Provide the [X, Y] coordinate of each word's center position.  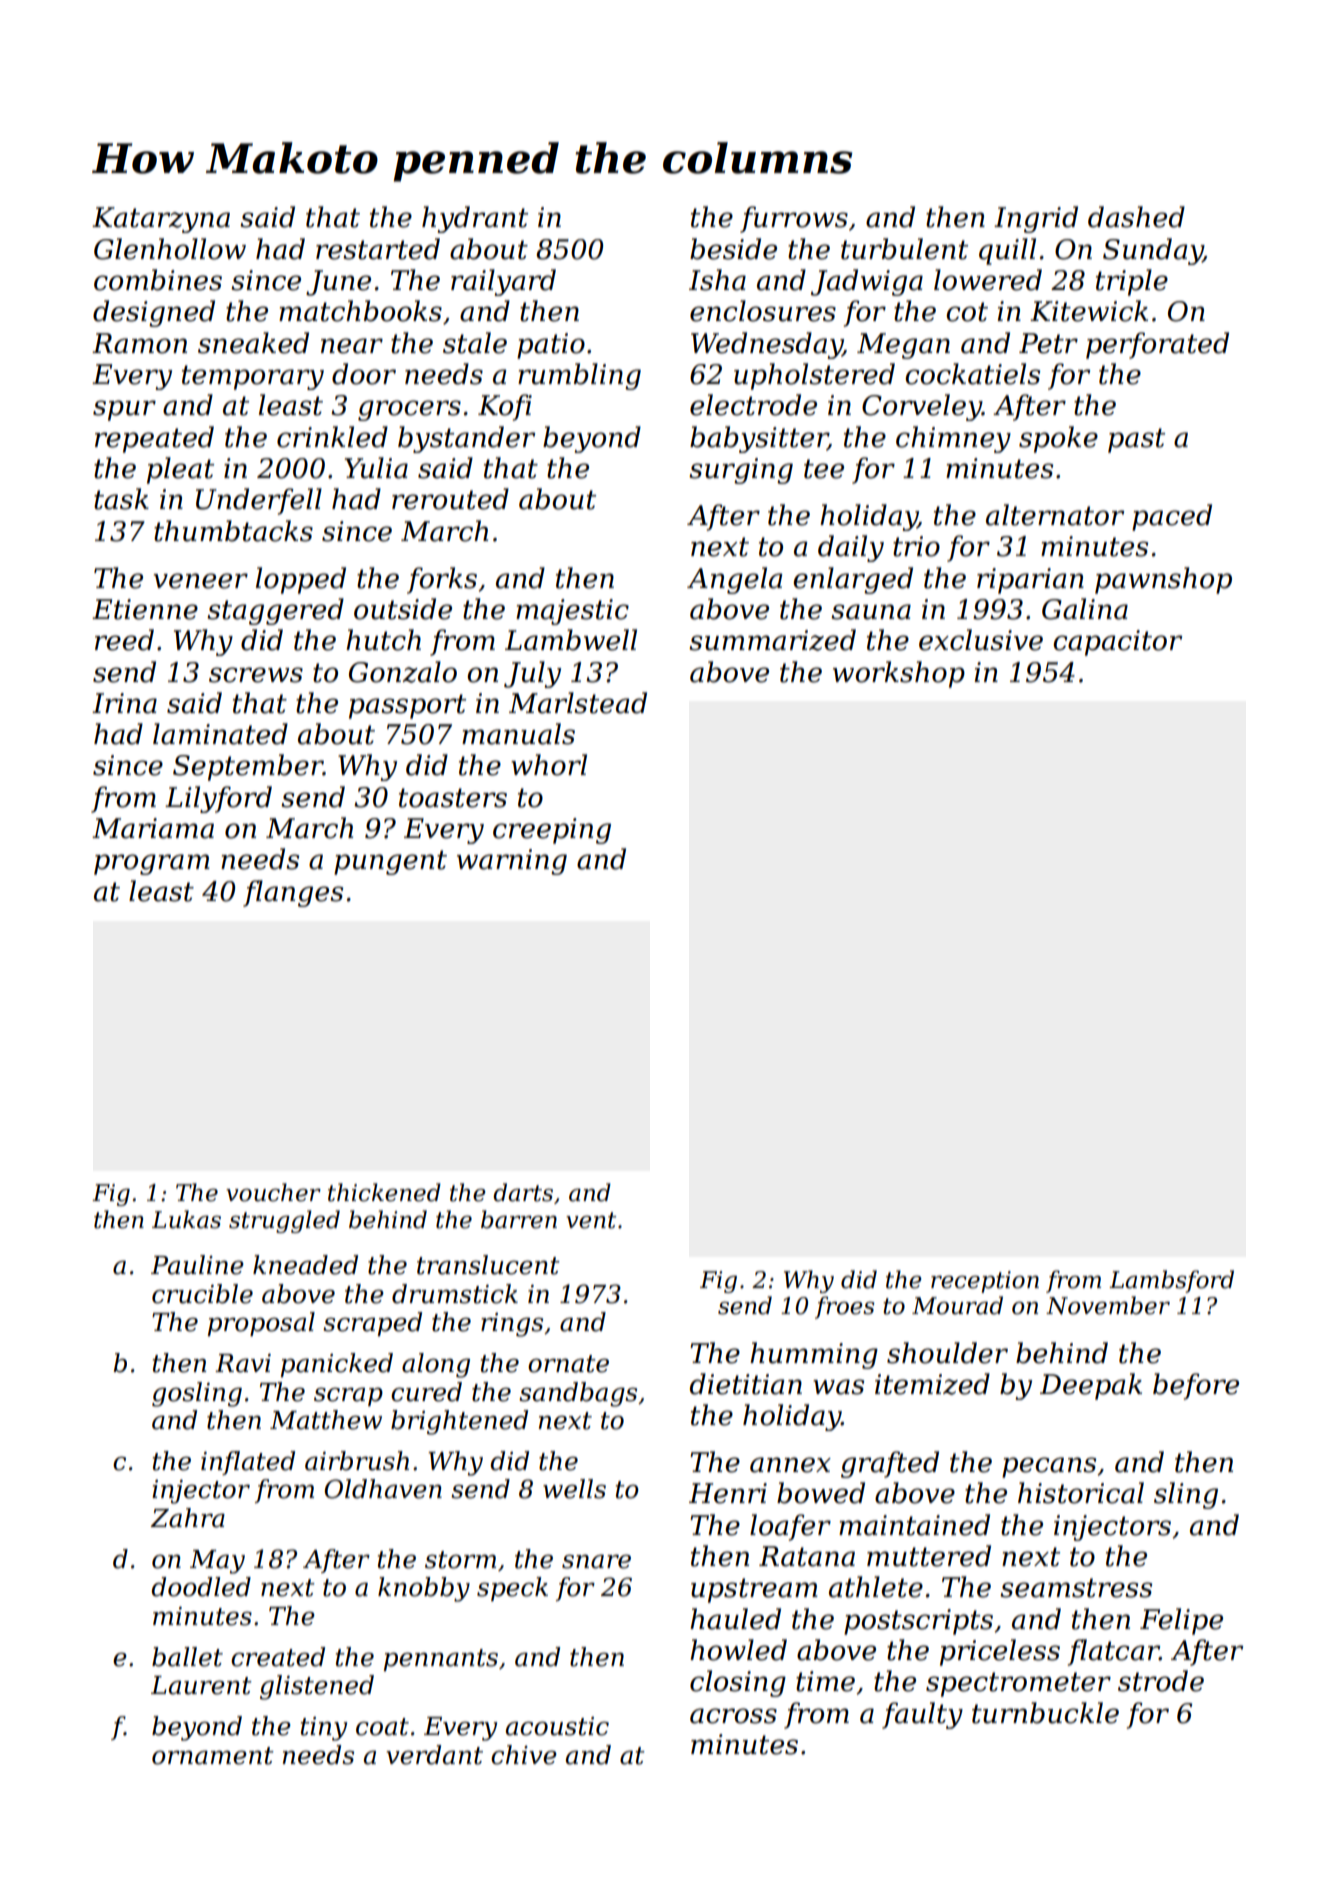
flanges [293, 893]
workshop [899, 674]
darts [523, 1192]
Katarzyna [161, 220]
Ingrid [1036, 219]
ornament [213, 1756]
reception [985, 1282]
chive [524, 1755]
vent [591, 1220]
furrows [794, 219]
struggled [284, 1221]
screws [256, 675]
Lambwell [571, 640]
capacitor [1117, 643]
